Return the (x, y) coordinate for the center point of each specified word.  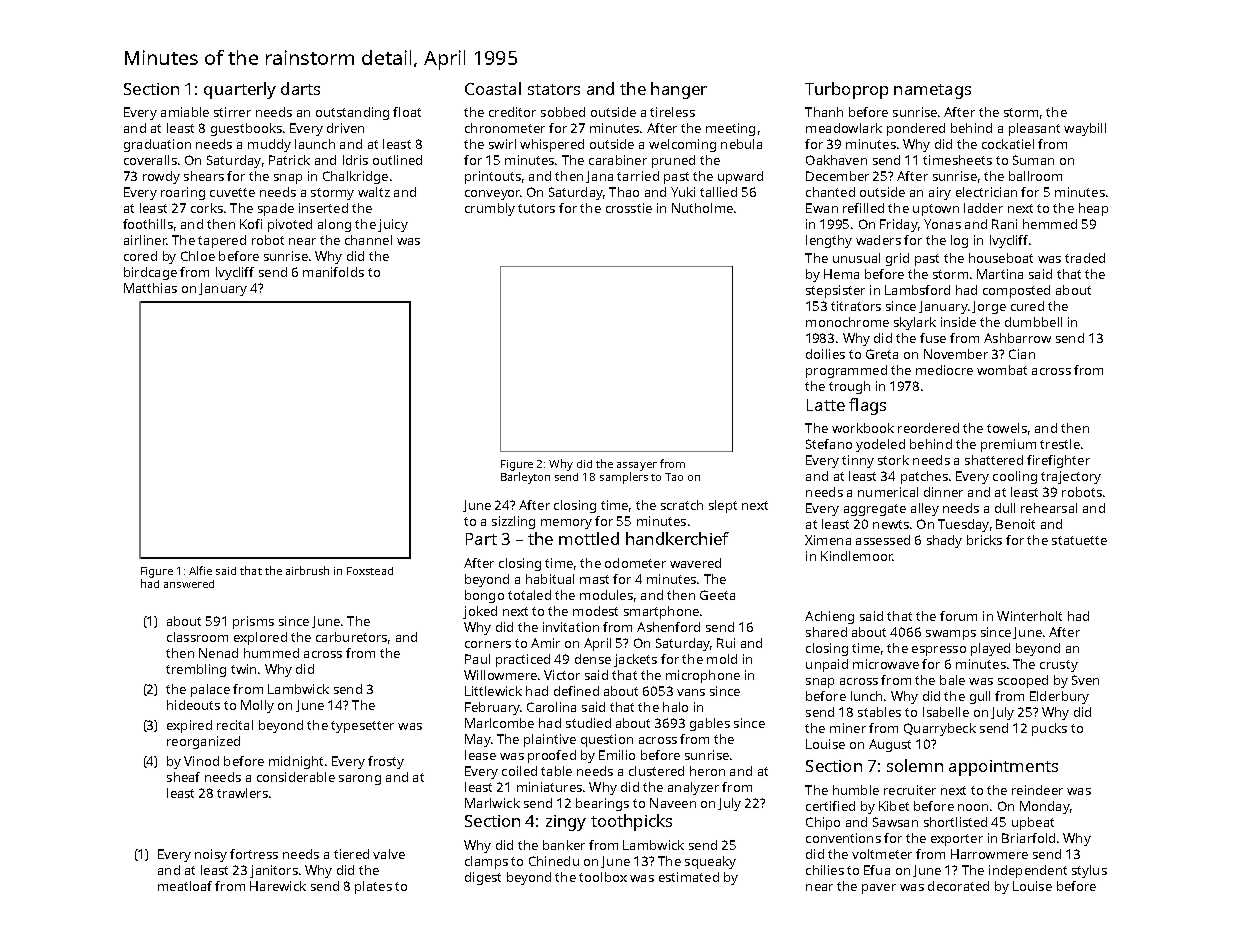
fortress (254, 854)
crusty (1059, 666)
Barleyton (525, 478)
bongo (484, 596)
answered (189, 584)
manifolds (333, 272)
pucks (1049, 729)
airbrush (307, 570)
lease (480, 755)
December (837, 176)
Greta (882, 354)
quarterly (240, 90)
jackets (635, 660)
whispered (552, 145)
